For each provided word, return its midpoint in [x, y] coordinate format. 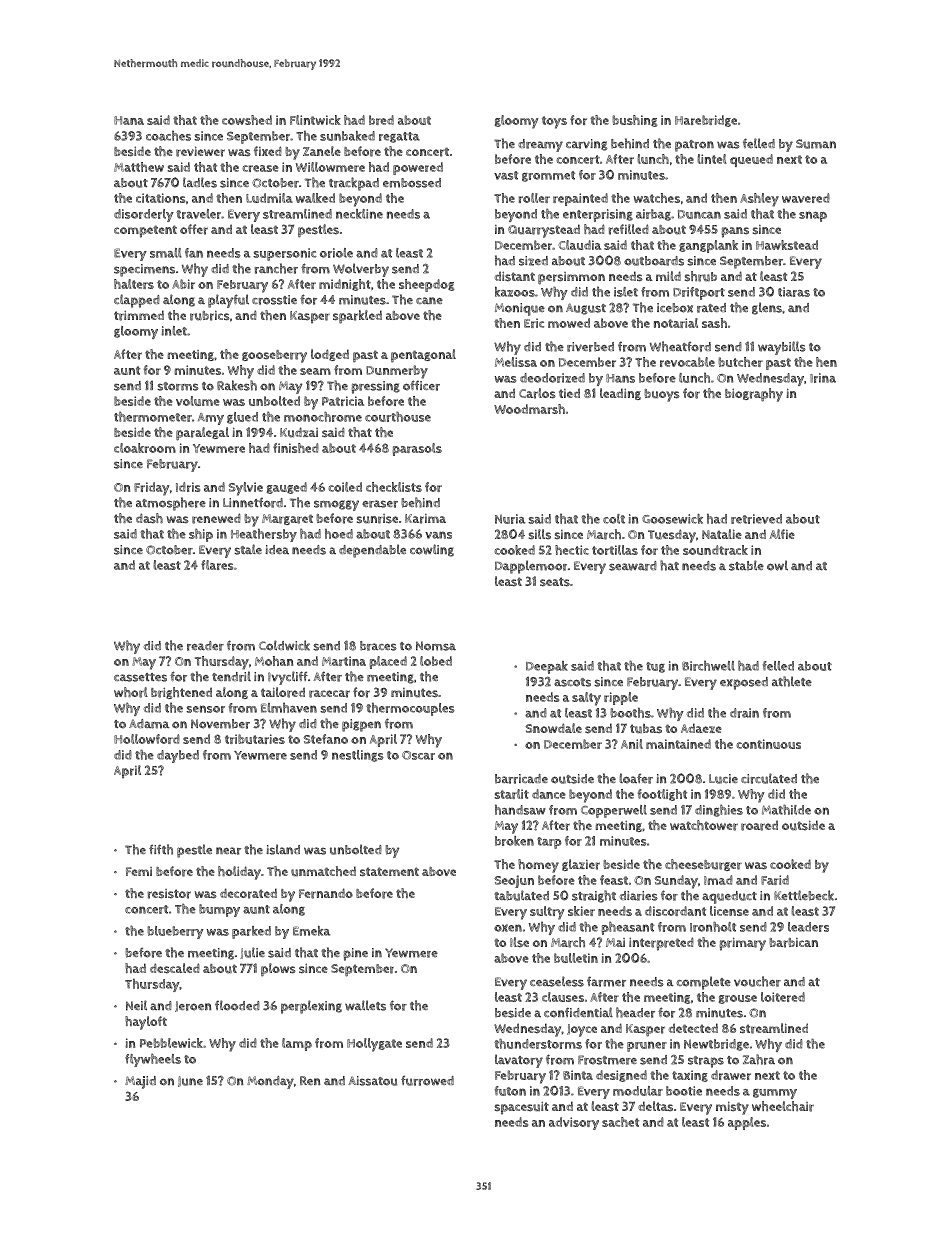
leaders [808, 927]
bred [381, 120]
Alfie [782, 534]
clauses [563, 997]
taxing [690, 1076]
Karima [425, 519]
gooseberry [274, 356]
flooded [237, 1005]
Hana [129, 120]
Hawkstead [787, 245]
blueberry [175, 932]
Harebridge [706, 121]
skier [581, 911]
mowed [569, 323]
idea [277, 549]
